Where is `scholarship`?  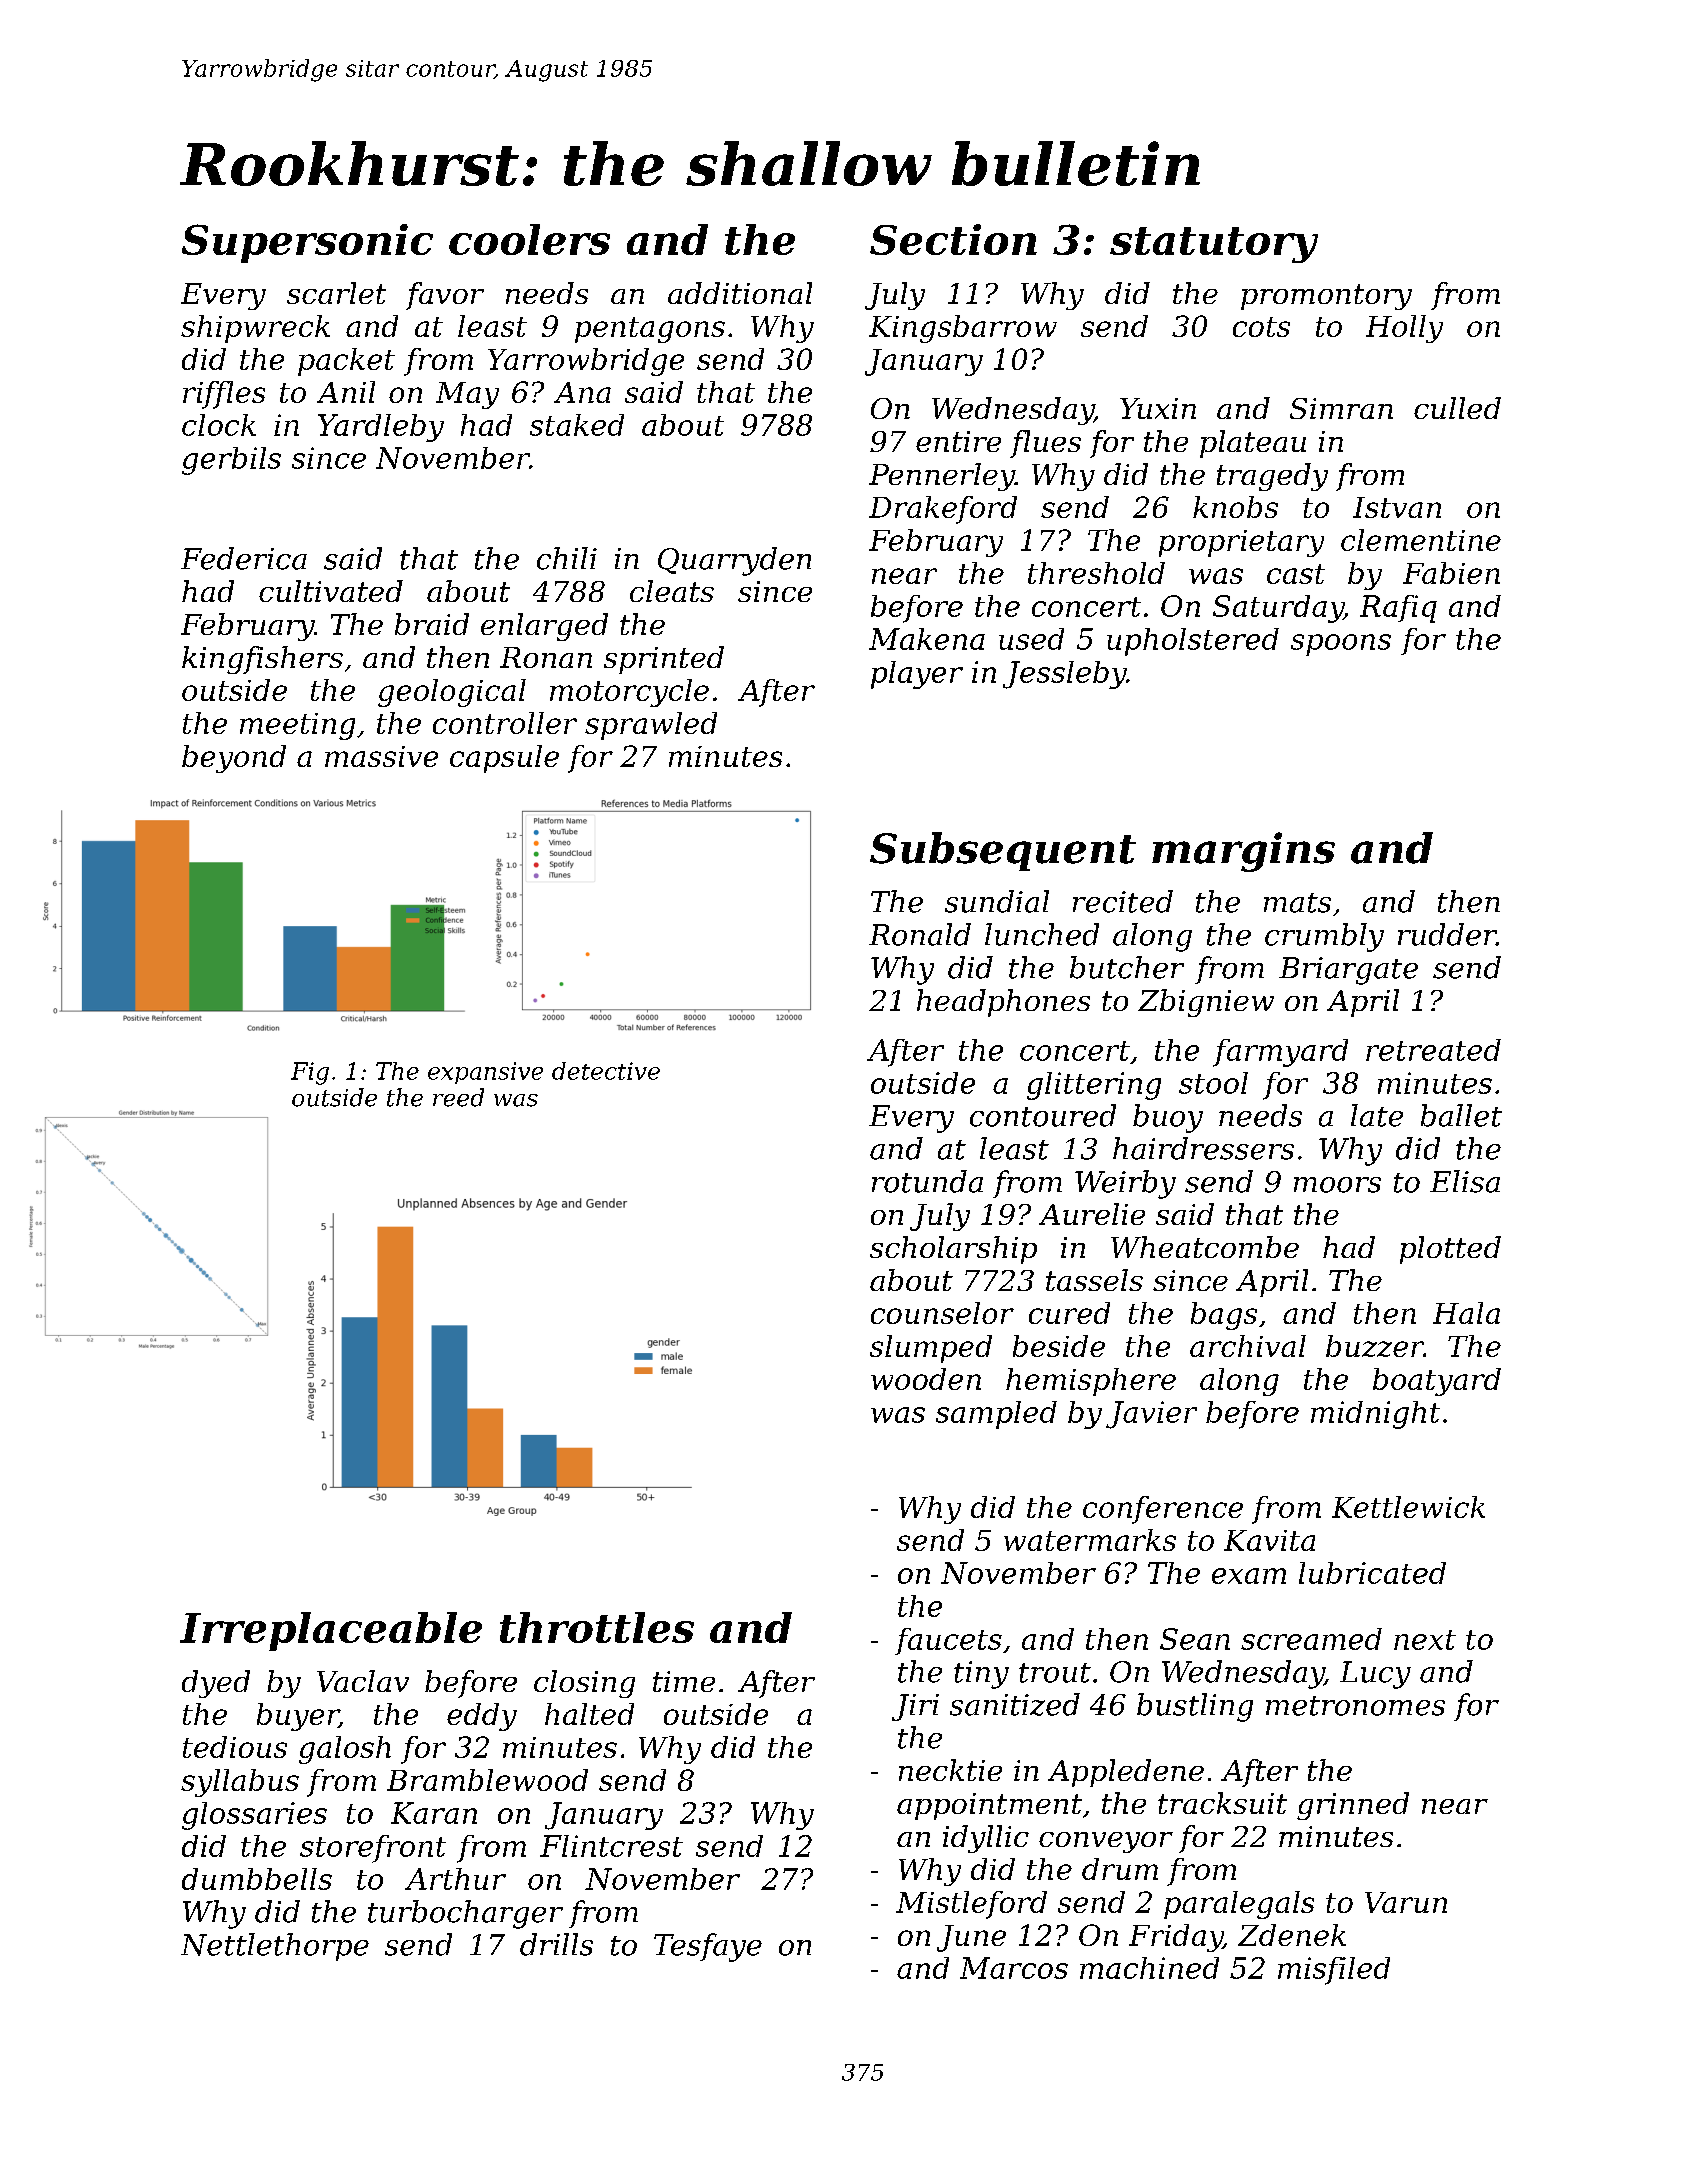 scholarship is located at coordinates (953, 1250).
